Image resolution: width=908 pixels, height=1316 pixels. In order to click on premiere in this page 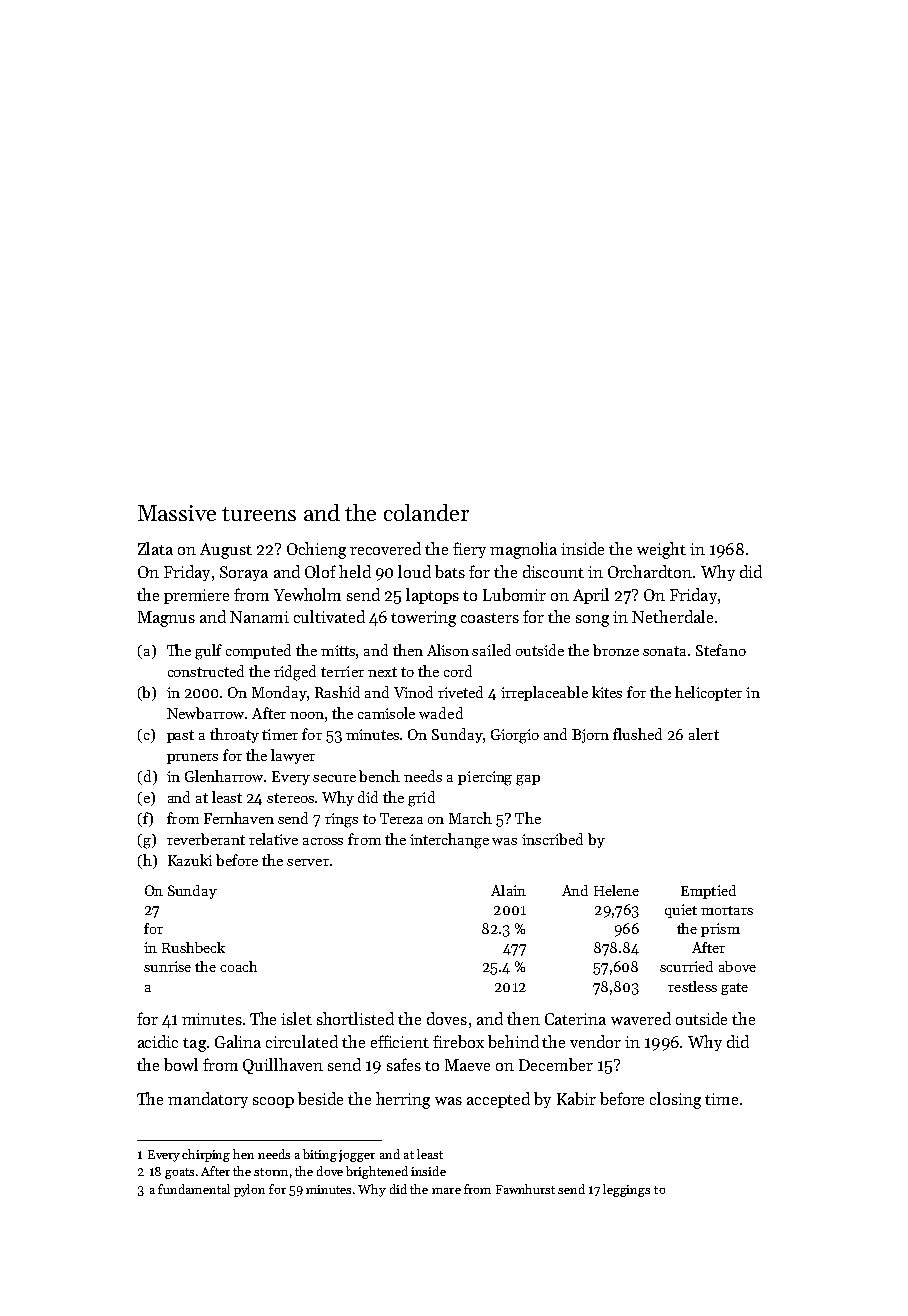, I will do `click(196, 596)`.
